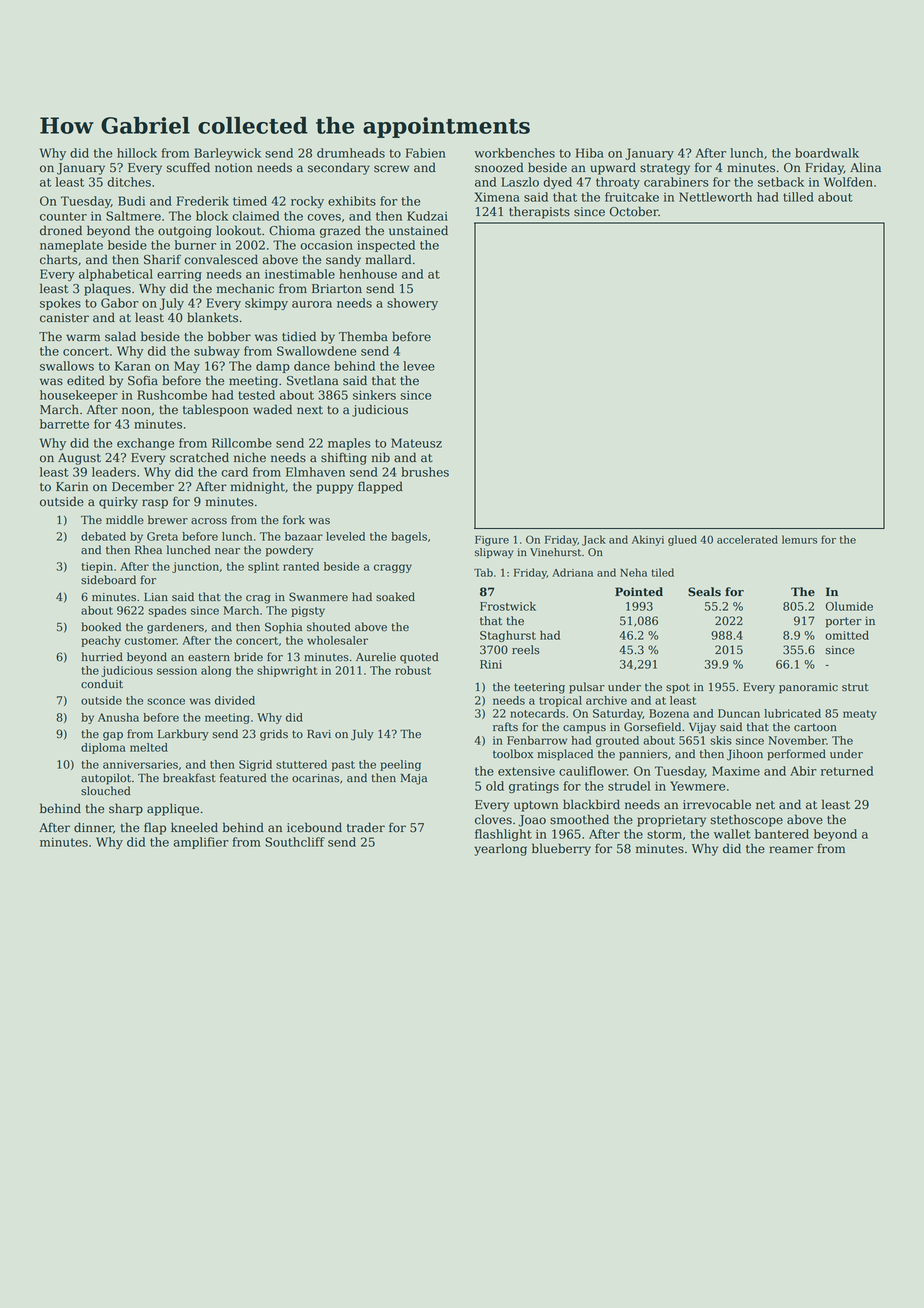 This screenshot has width=924, height=1308. Describe the element at coordinates (137, 153) in the screenshot. I see `hillock` at that location.
